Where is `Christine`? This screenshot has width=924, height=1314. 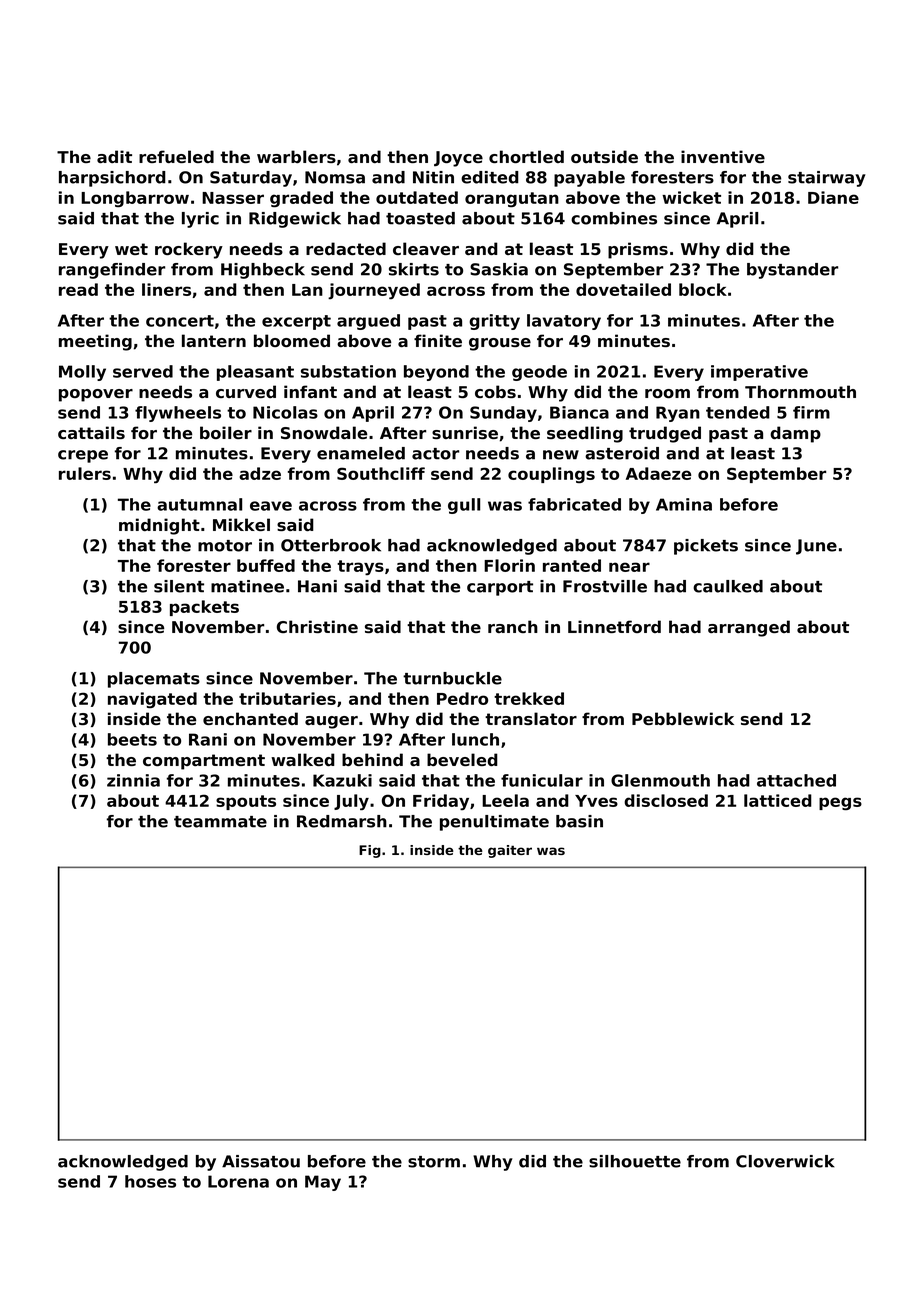 Christine is located at coordinates (317, 626).
